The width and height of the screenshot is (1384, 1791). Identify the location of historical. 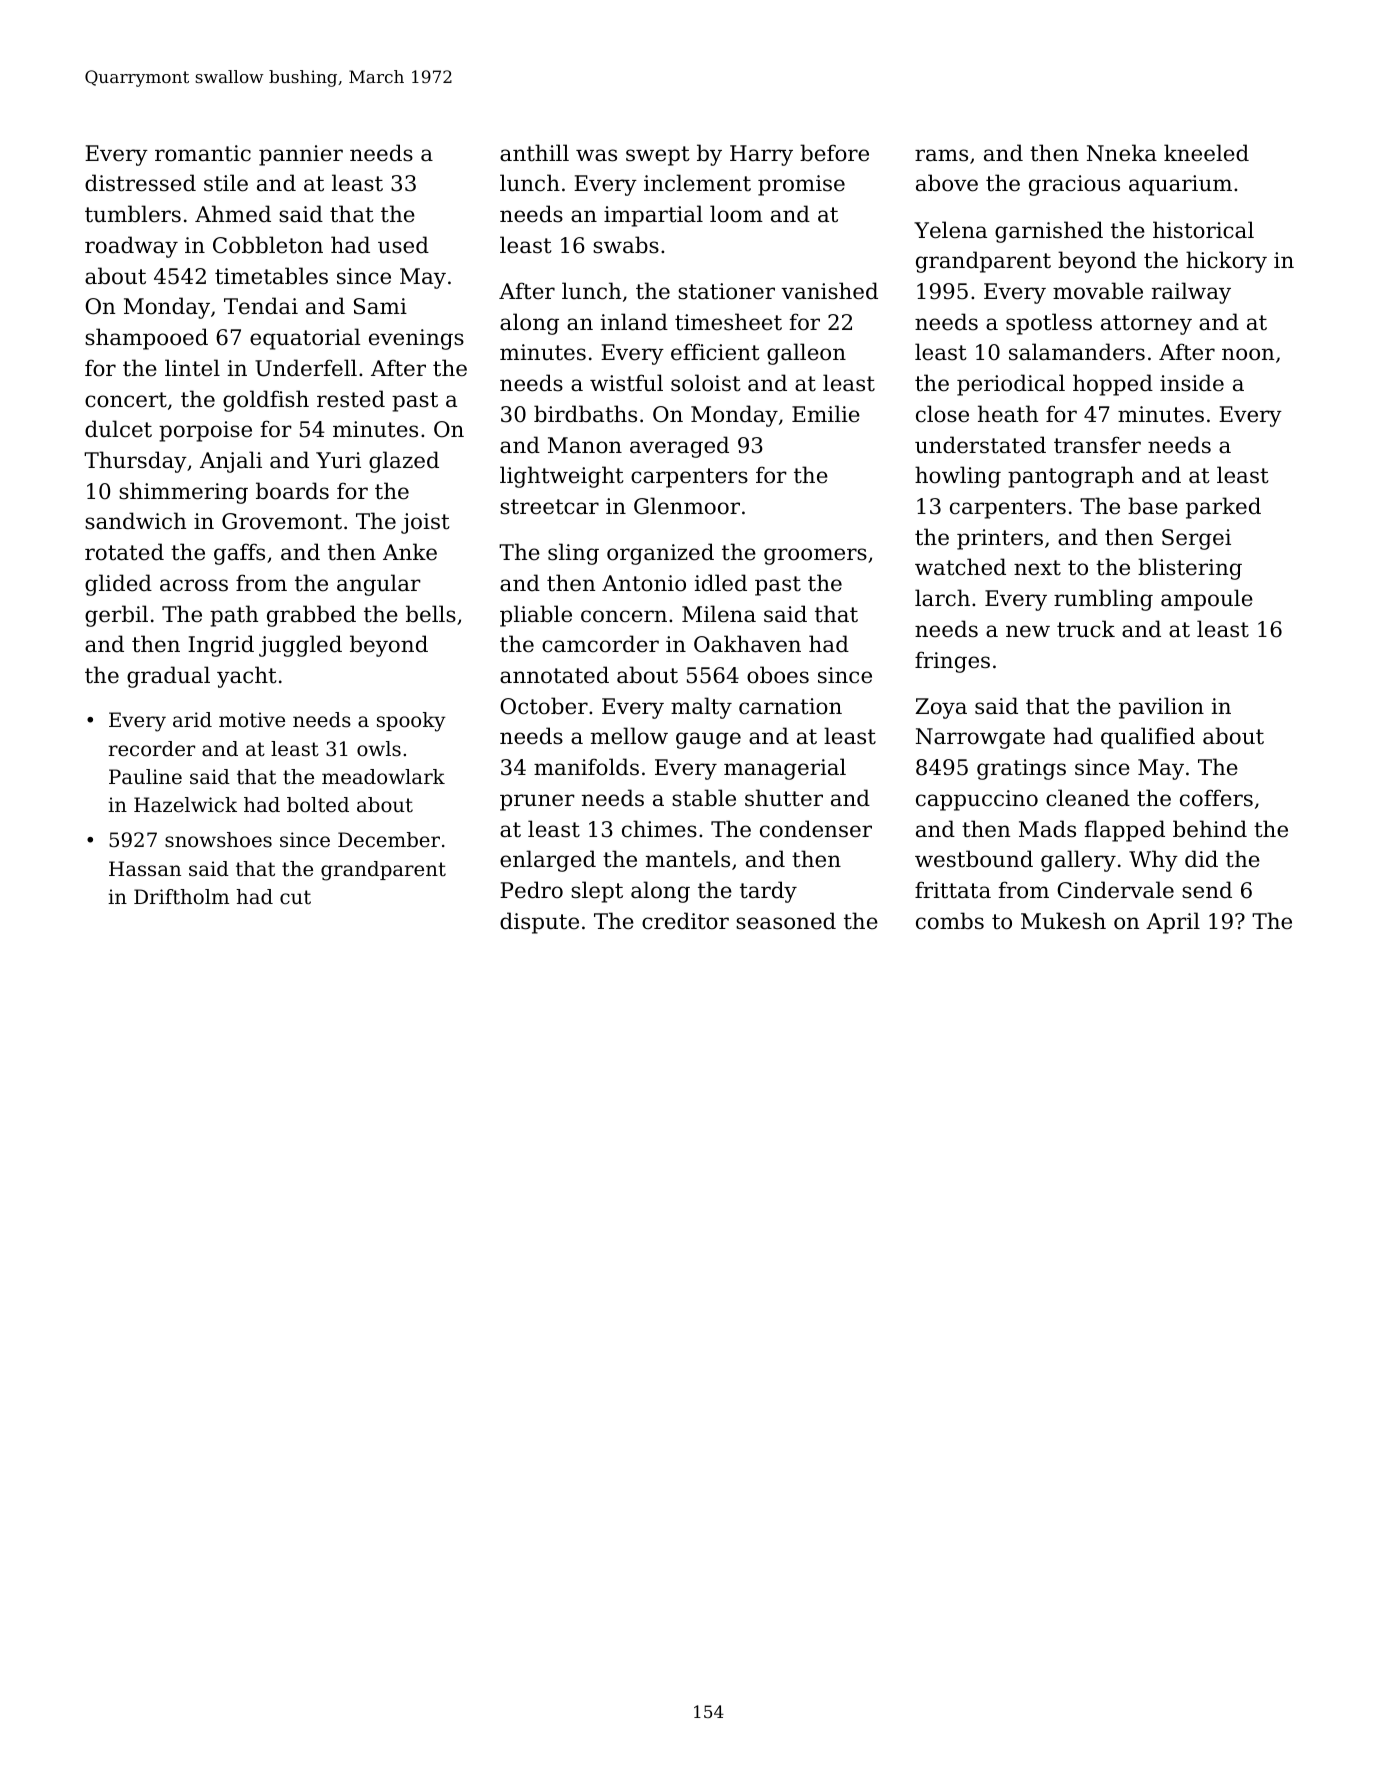
(1203, 230).
